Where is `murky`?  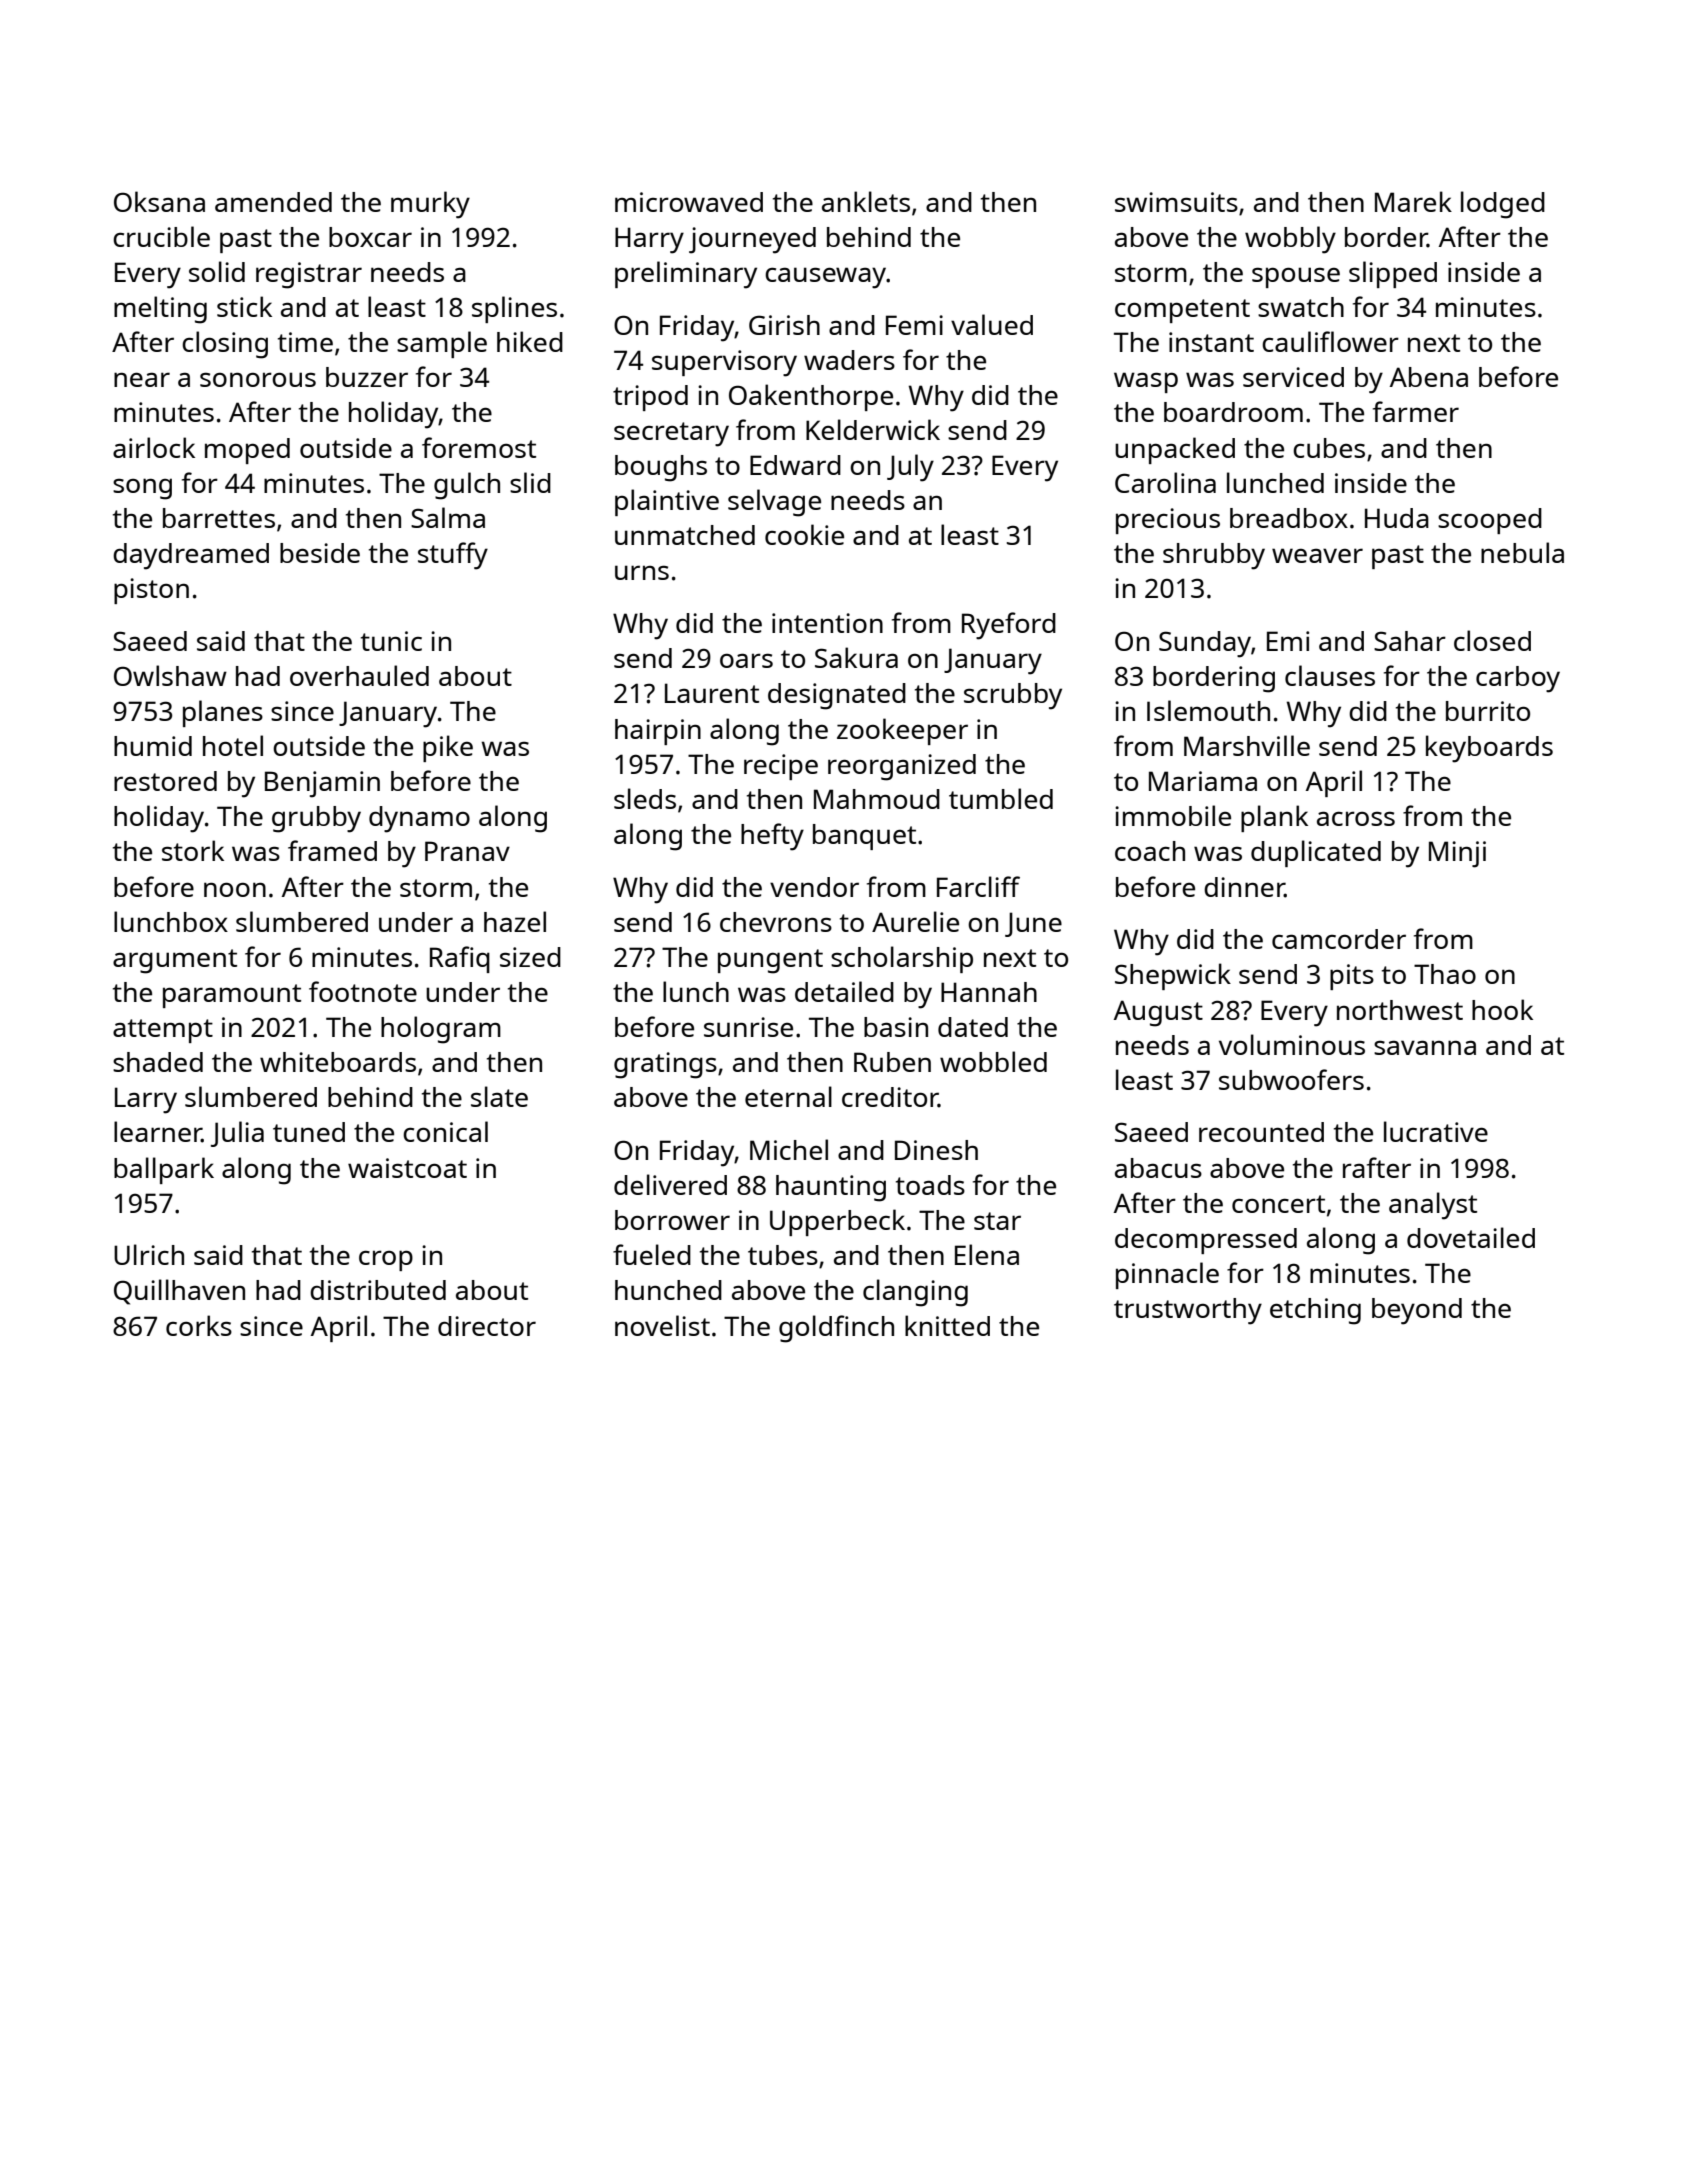
murky is located at coordinates (430, 205).
